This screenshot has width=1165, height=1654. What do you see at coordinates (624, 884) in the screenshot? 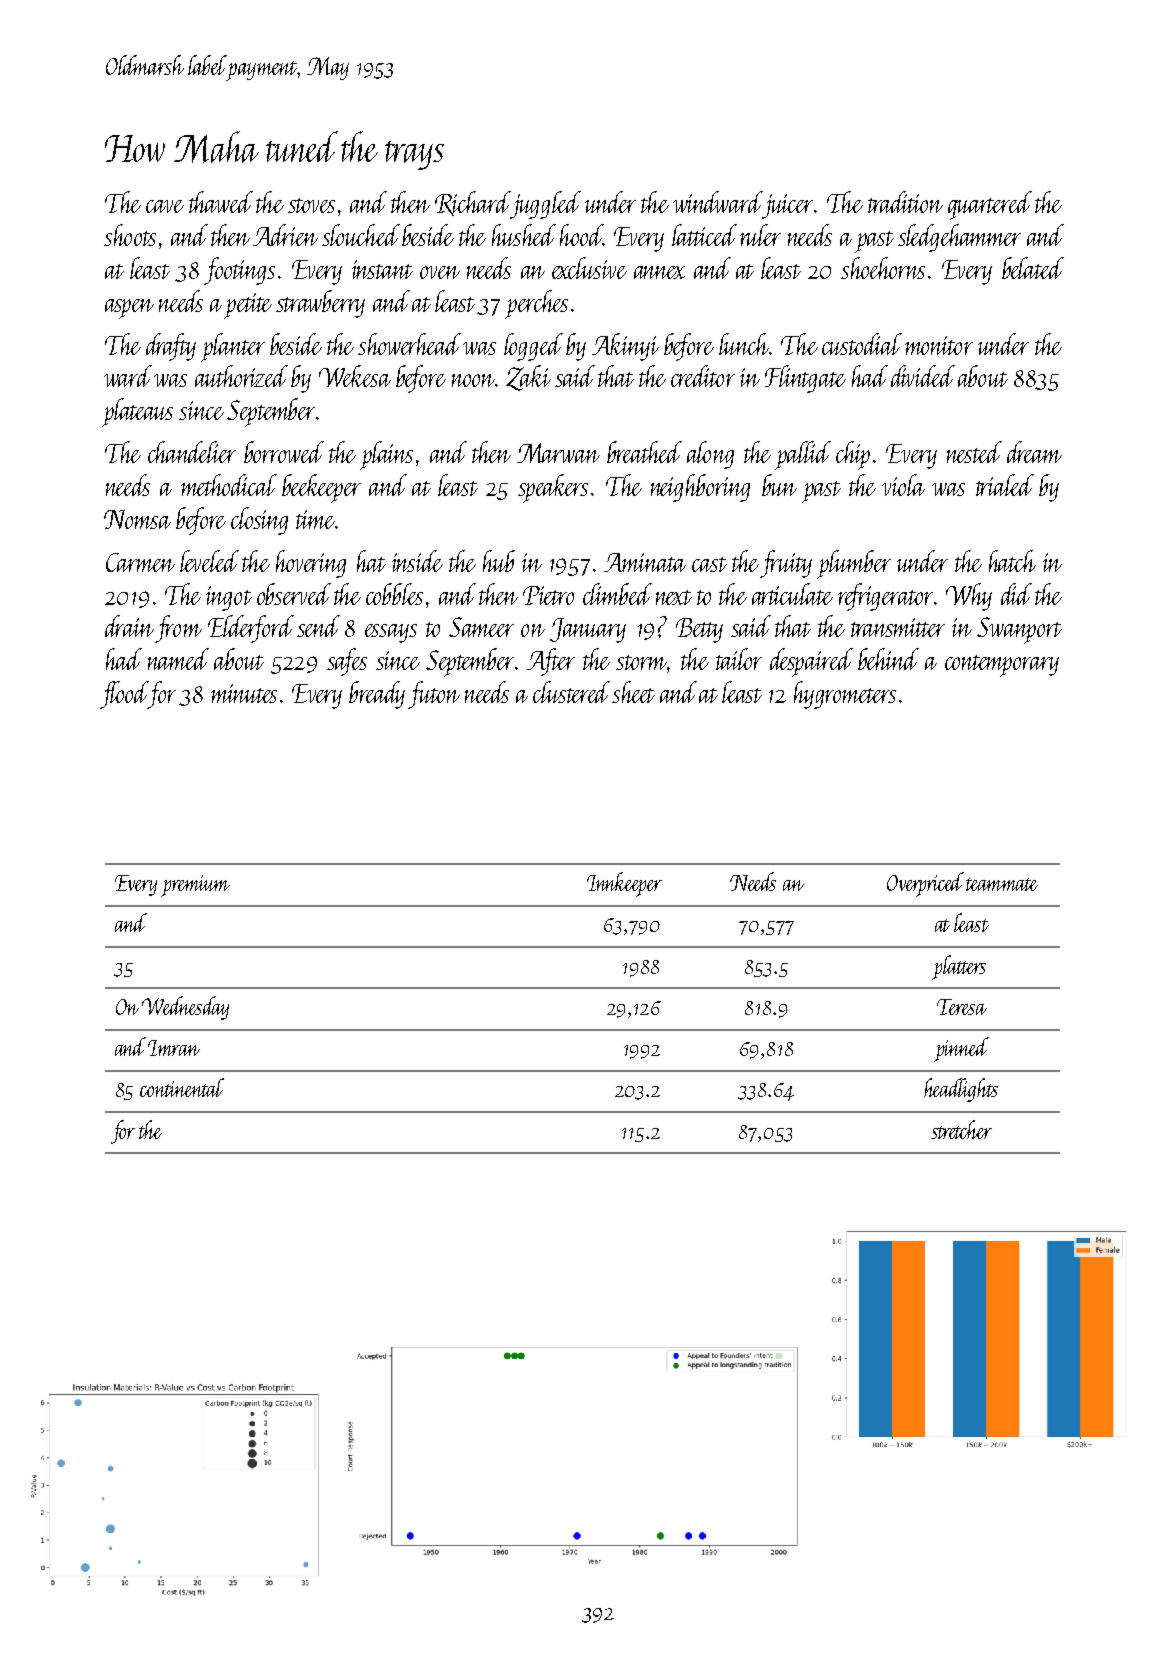
I see `Innkeeper` at bounding box center [624, 884].
